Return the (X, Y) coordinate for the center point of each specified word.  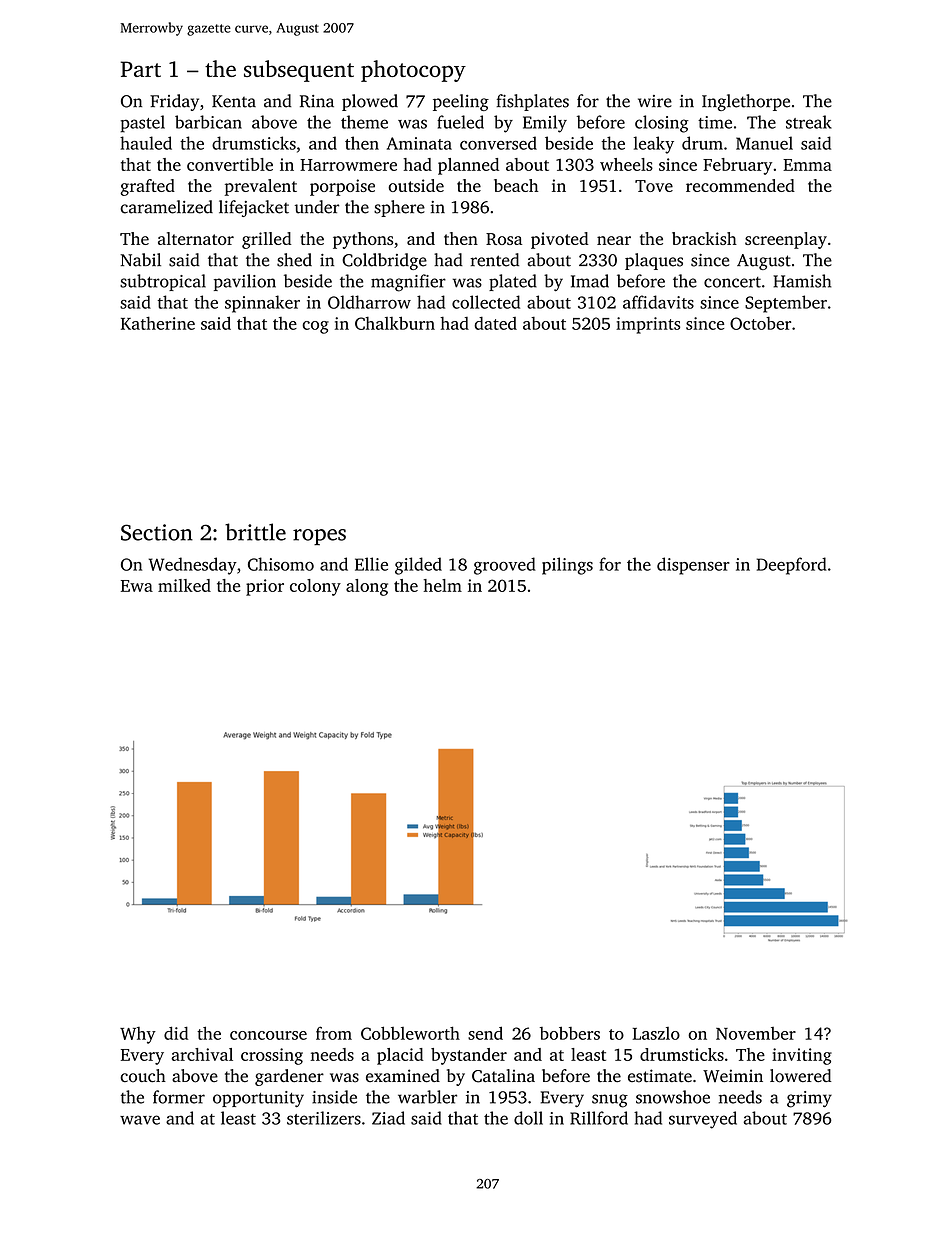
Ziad (388, 1118)
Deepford (792, 566)
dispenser (693, 566)
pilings (567, 566)
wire (655, 101)
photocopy (413, 71)
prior (265, 587)
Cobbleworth (410, 1033)
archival (202, 1054)
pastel (142, 124)
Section (157, 532)
